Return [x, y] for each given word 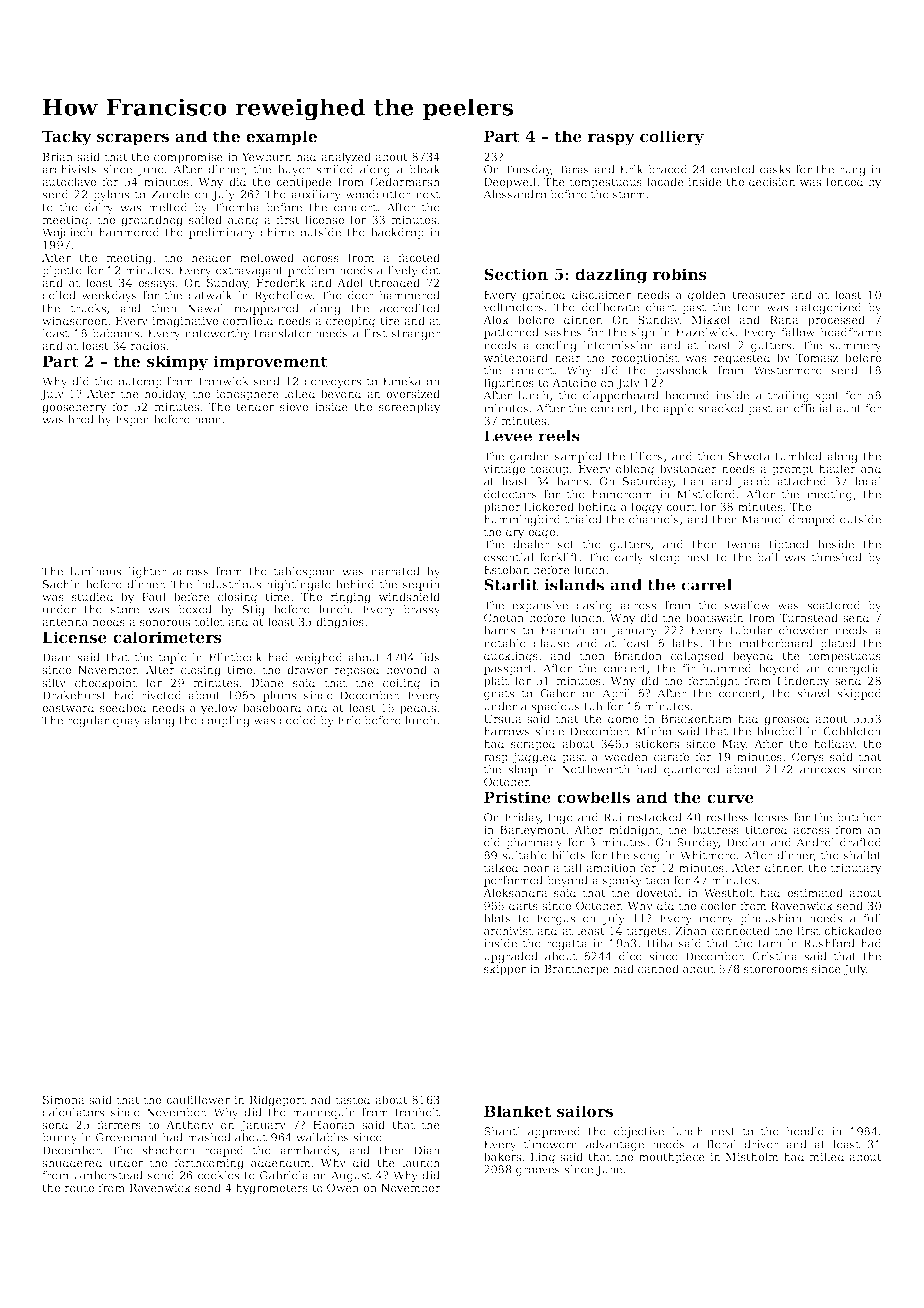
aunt [849, 409]
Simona [64, 1099]
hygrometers [272, 1189]
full [872, 918]
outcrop [140, 383]
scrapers [133, 139]
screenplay [410, 408]
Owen [343, 1187]
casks [775, 169]
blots [497, 918]
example [281, 137]
